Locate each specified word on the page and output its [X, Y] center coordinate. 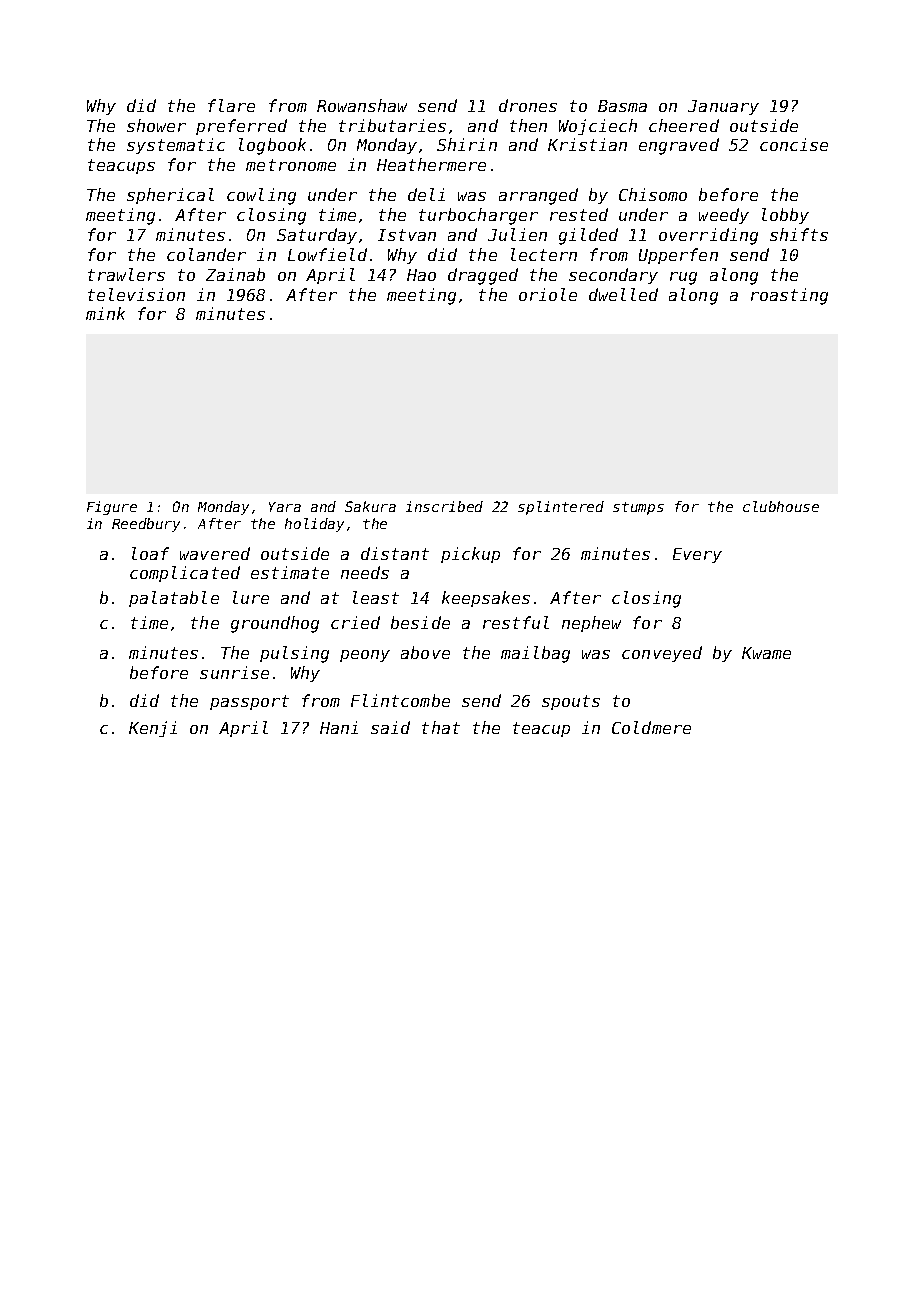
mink [105, 313]
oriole [548, 294]
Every [697, 555]
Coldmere [651, 727]
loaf [150, 553]
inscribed [444, 506]
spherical [170, 196]
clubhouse [781, 506]
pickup [470, 555]
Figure [112, 508]
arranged [538, 196]
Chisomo [653, 194]
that [441, 727]
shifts [799, 234]
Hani [339, 727]
